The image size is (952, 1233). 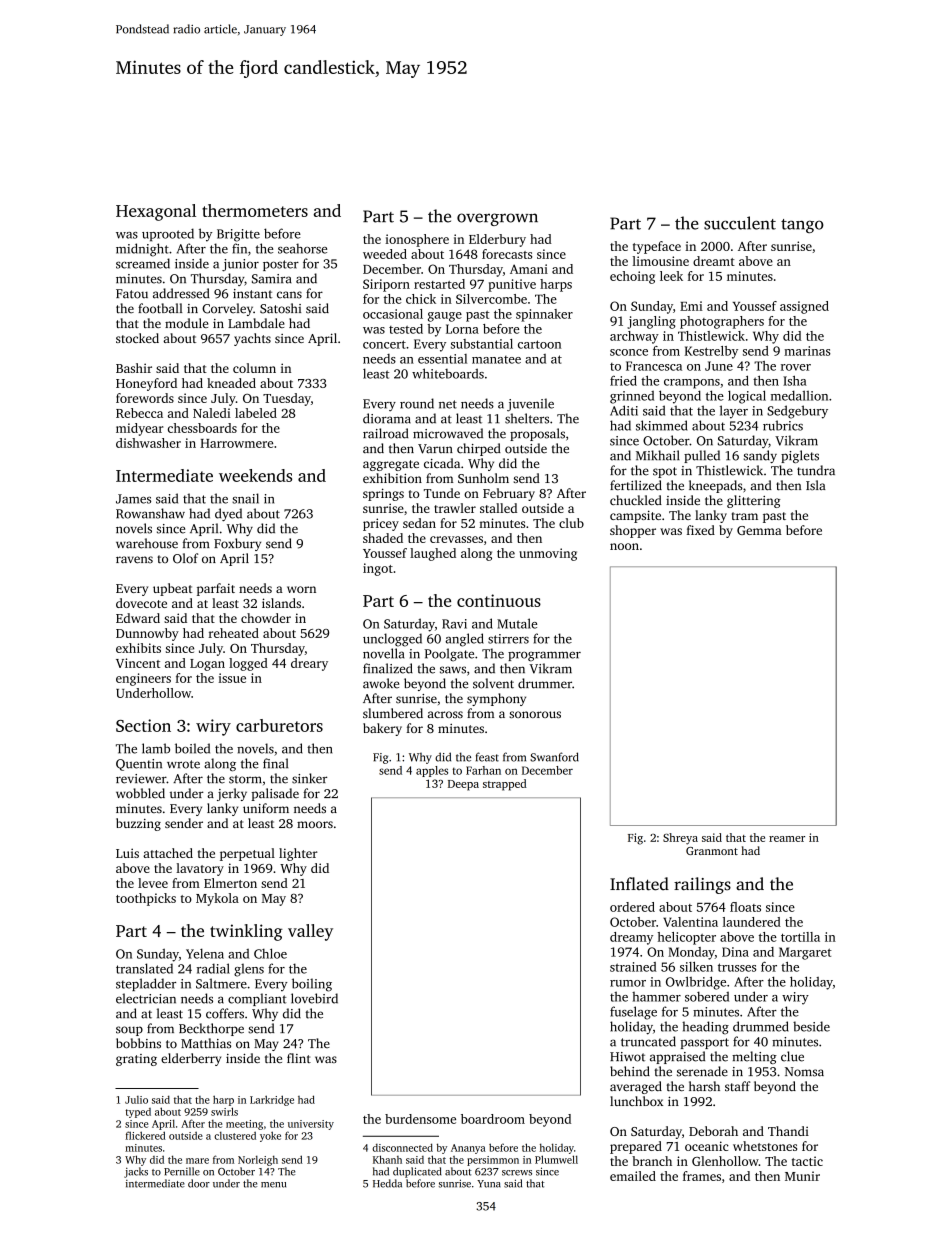 What do you see at coordinates (445, 317) in the screenshot?
I see `gauge` at bounding box center [445, 317].
